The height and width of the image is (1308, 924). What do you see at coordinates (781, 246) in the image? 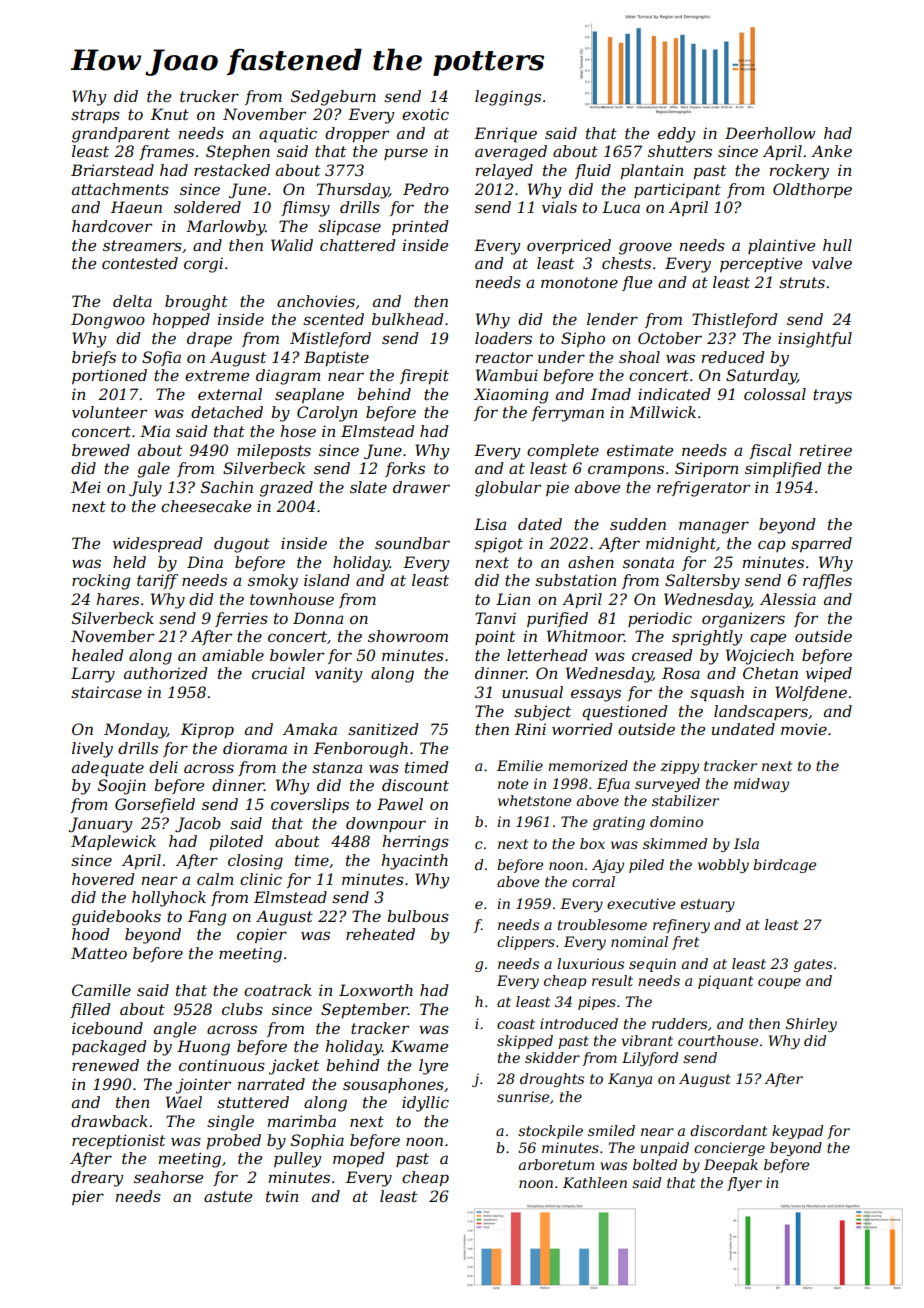
I see `plaintive` at bounding box center [781, 246].
